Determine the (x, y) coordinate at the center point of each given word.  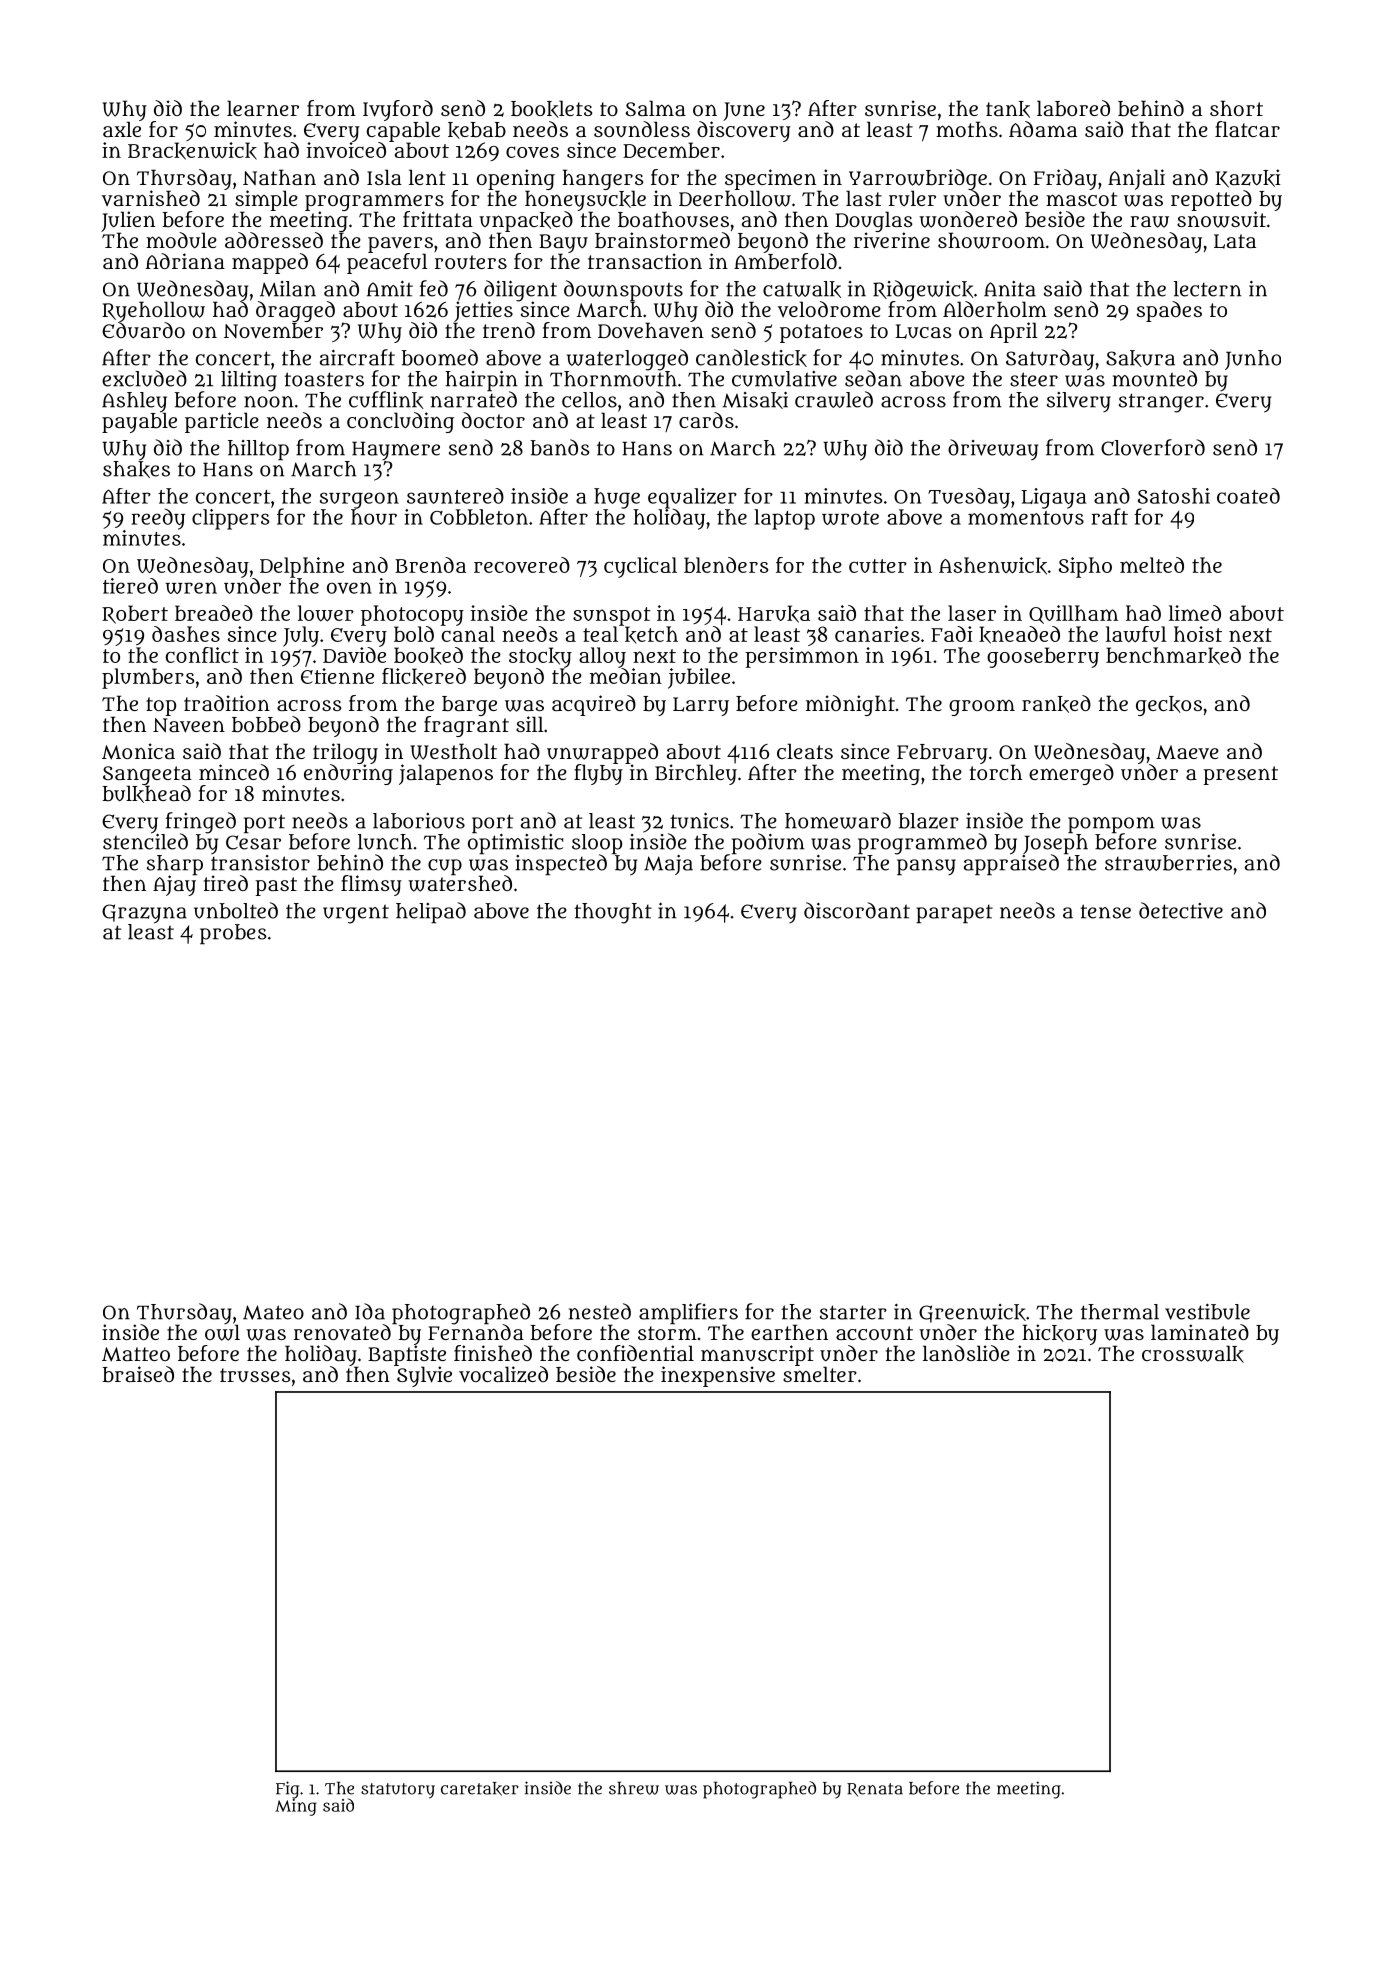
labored (1073, 108)
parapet (954, 914)
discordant (857, 910)
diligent (520, 290)
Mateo (273, 1312)
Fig (287, 1790)
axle (122, 129)
